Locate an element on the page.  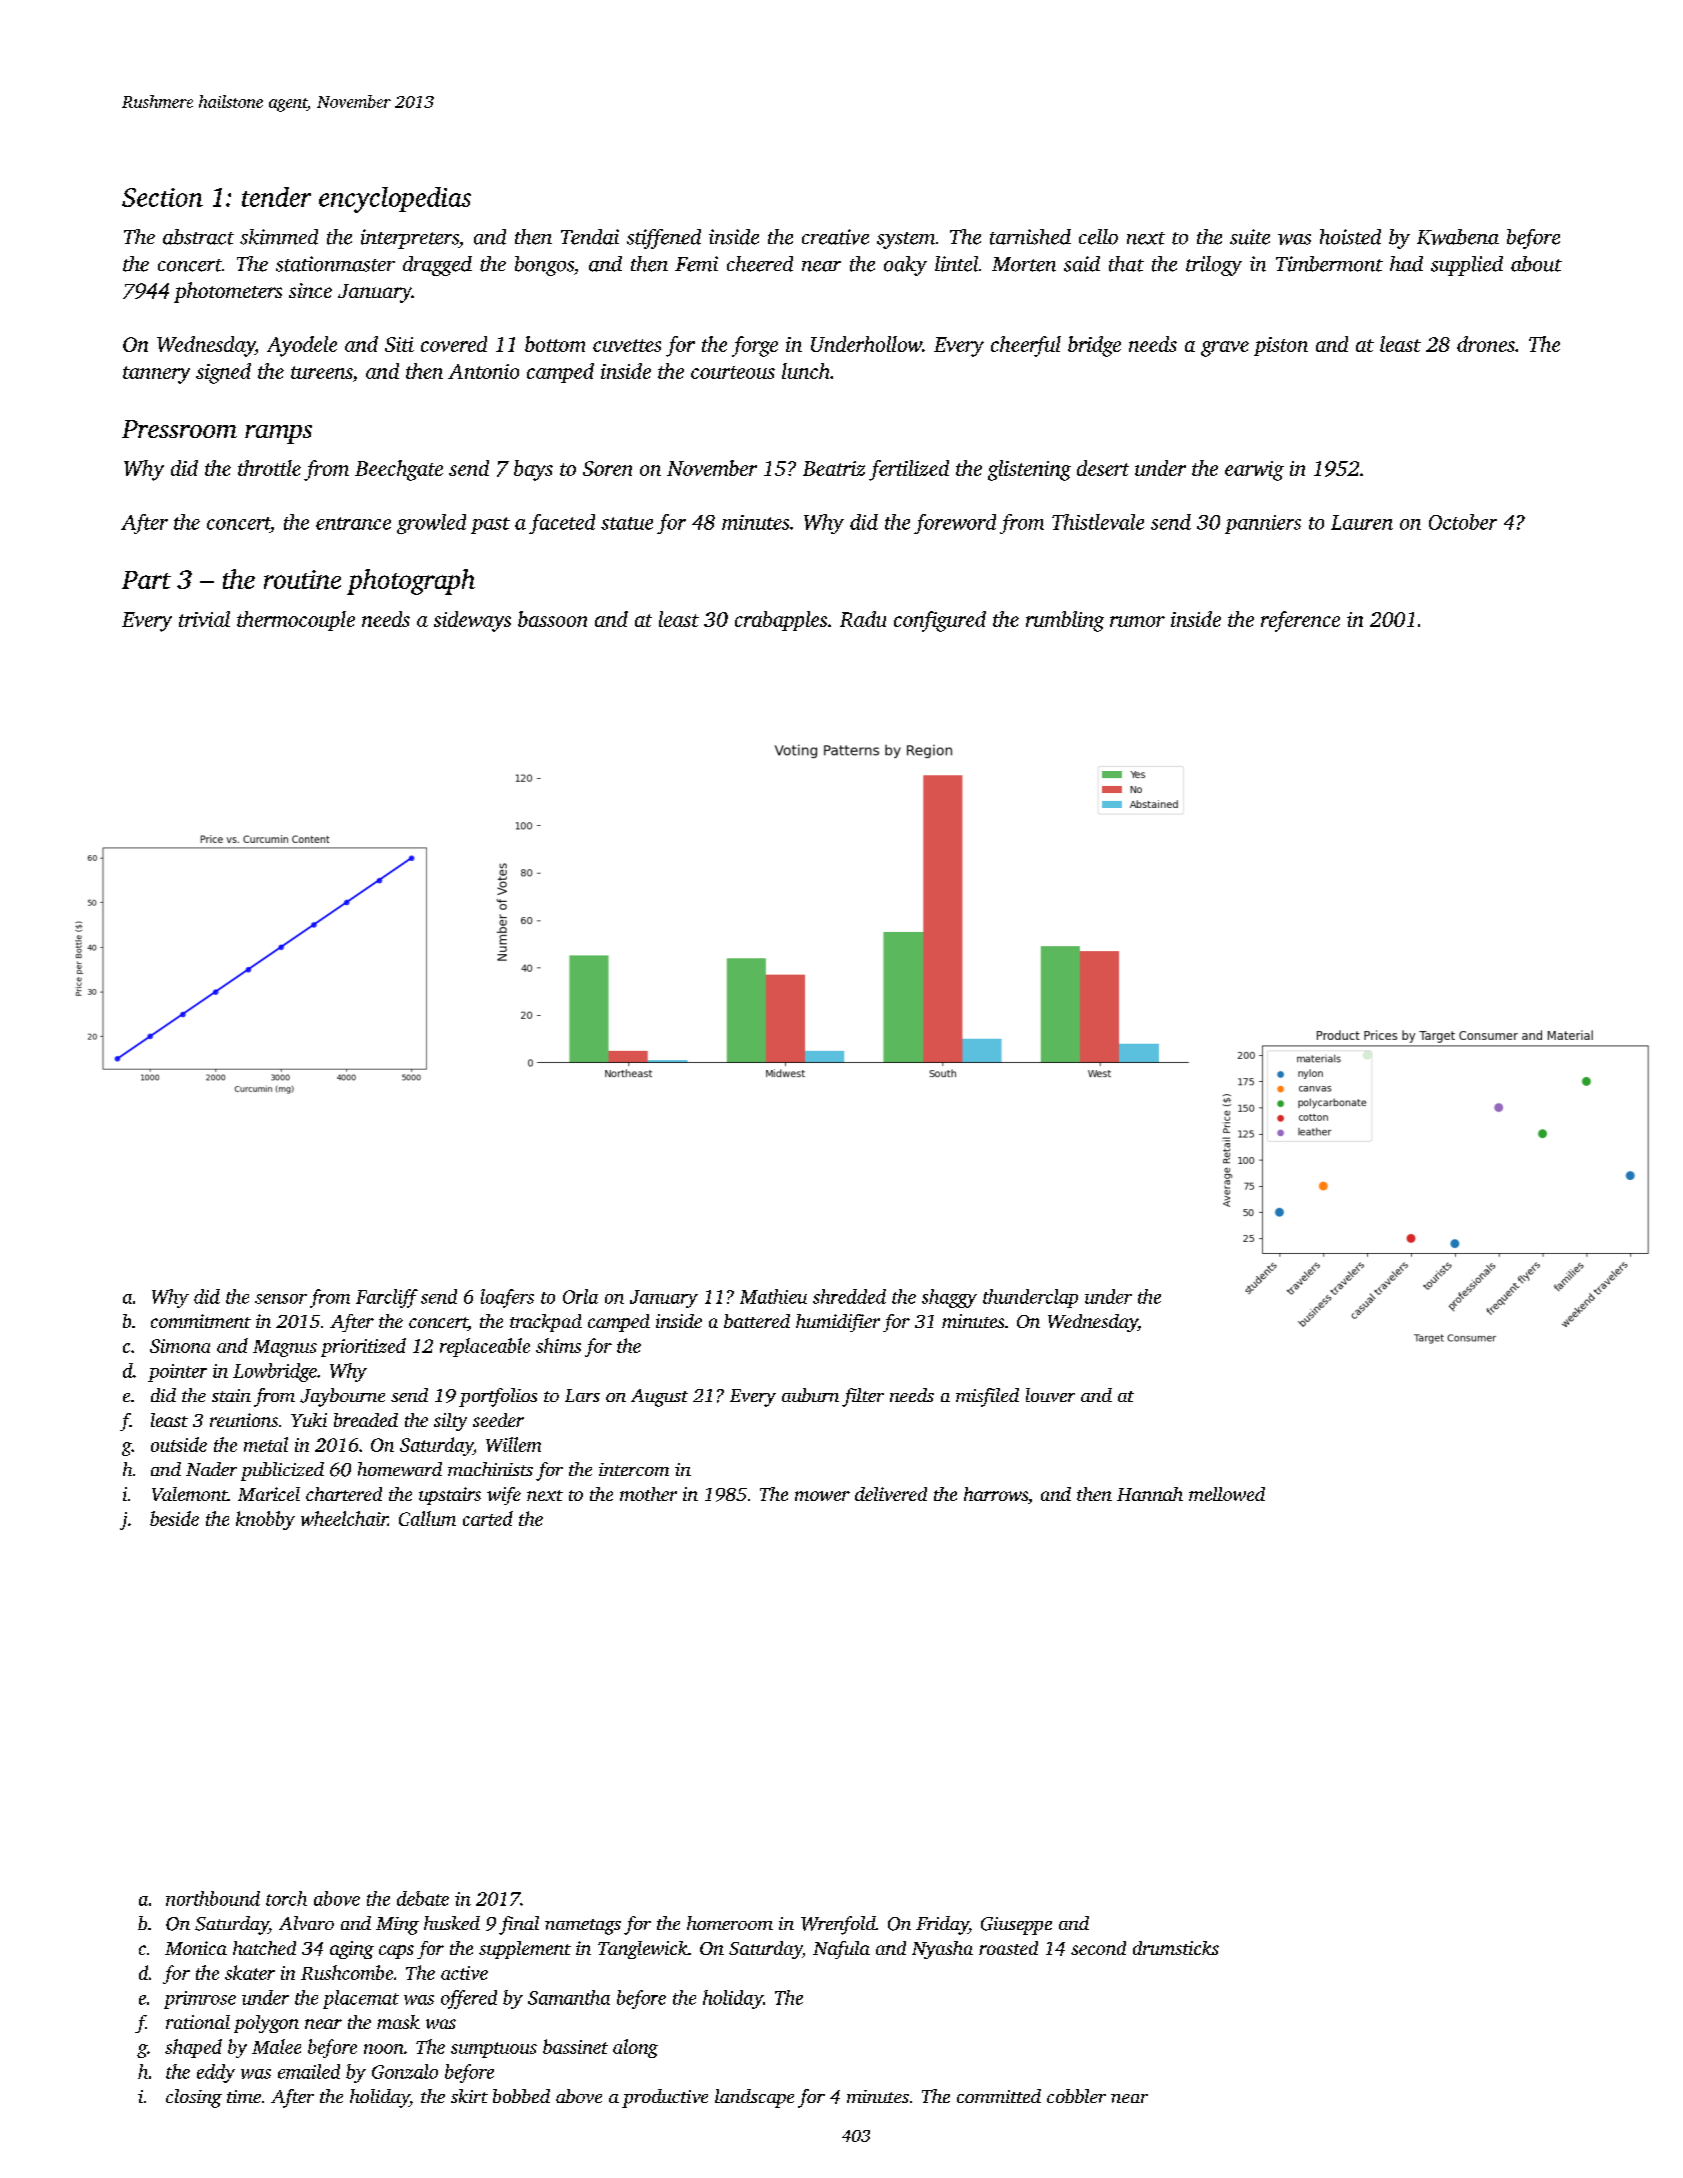
cheered is located at coordinates (760, 264).
